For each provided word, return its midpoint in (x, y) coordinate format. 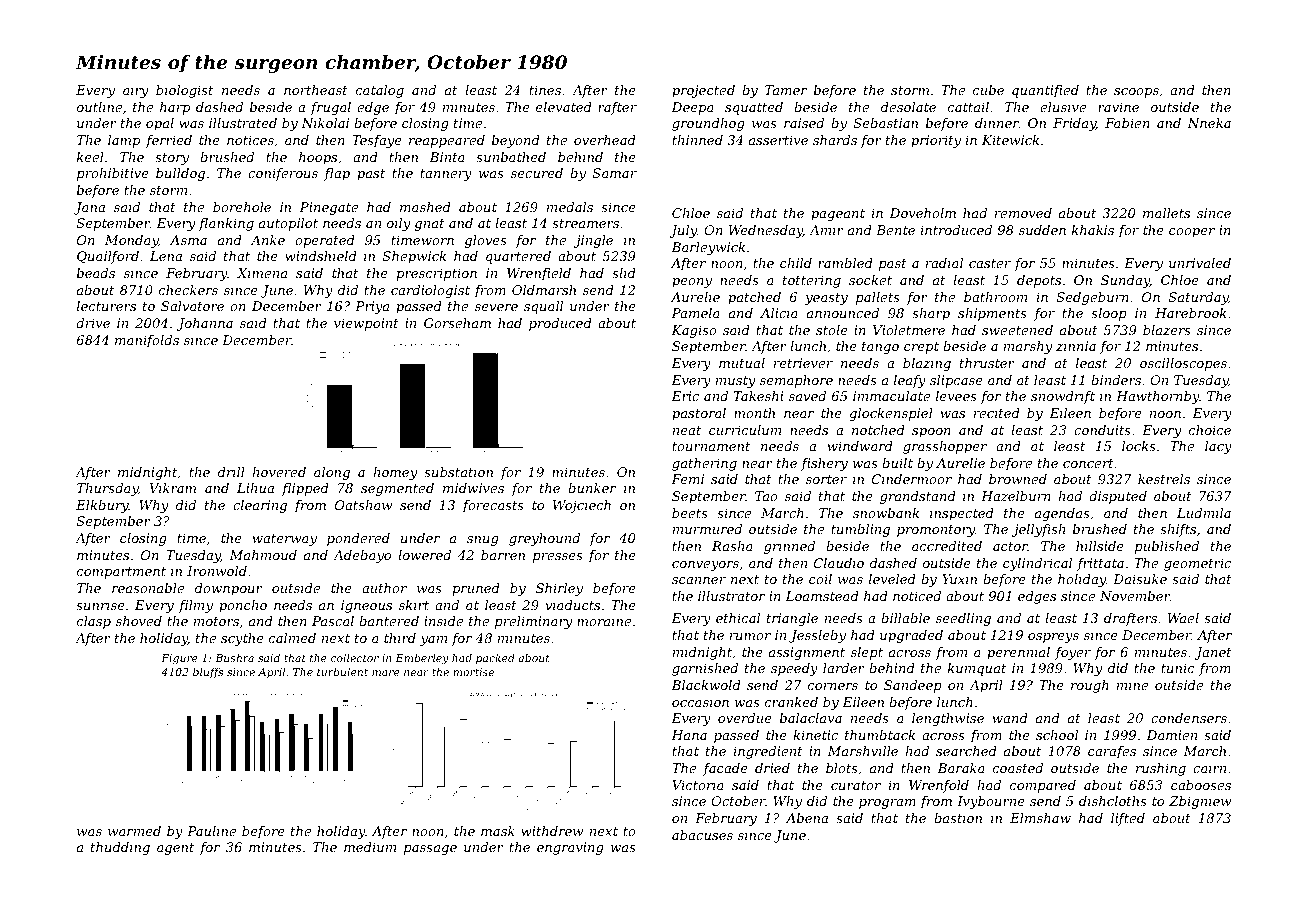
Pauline (211, 831)
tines (545, 90)
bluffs (208, 673)
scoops (1136, 93)
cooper (1192, 233)
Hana (689, 735)
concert (1088, 463)
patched (754, 298)
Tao (766, 496)
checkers (188, 290)
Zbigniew (1200, 802)
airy (135, 91)
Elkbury (102, 506)
